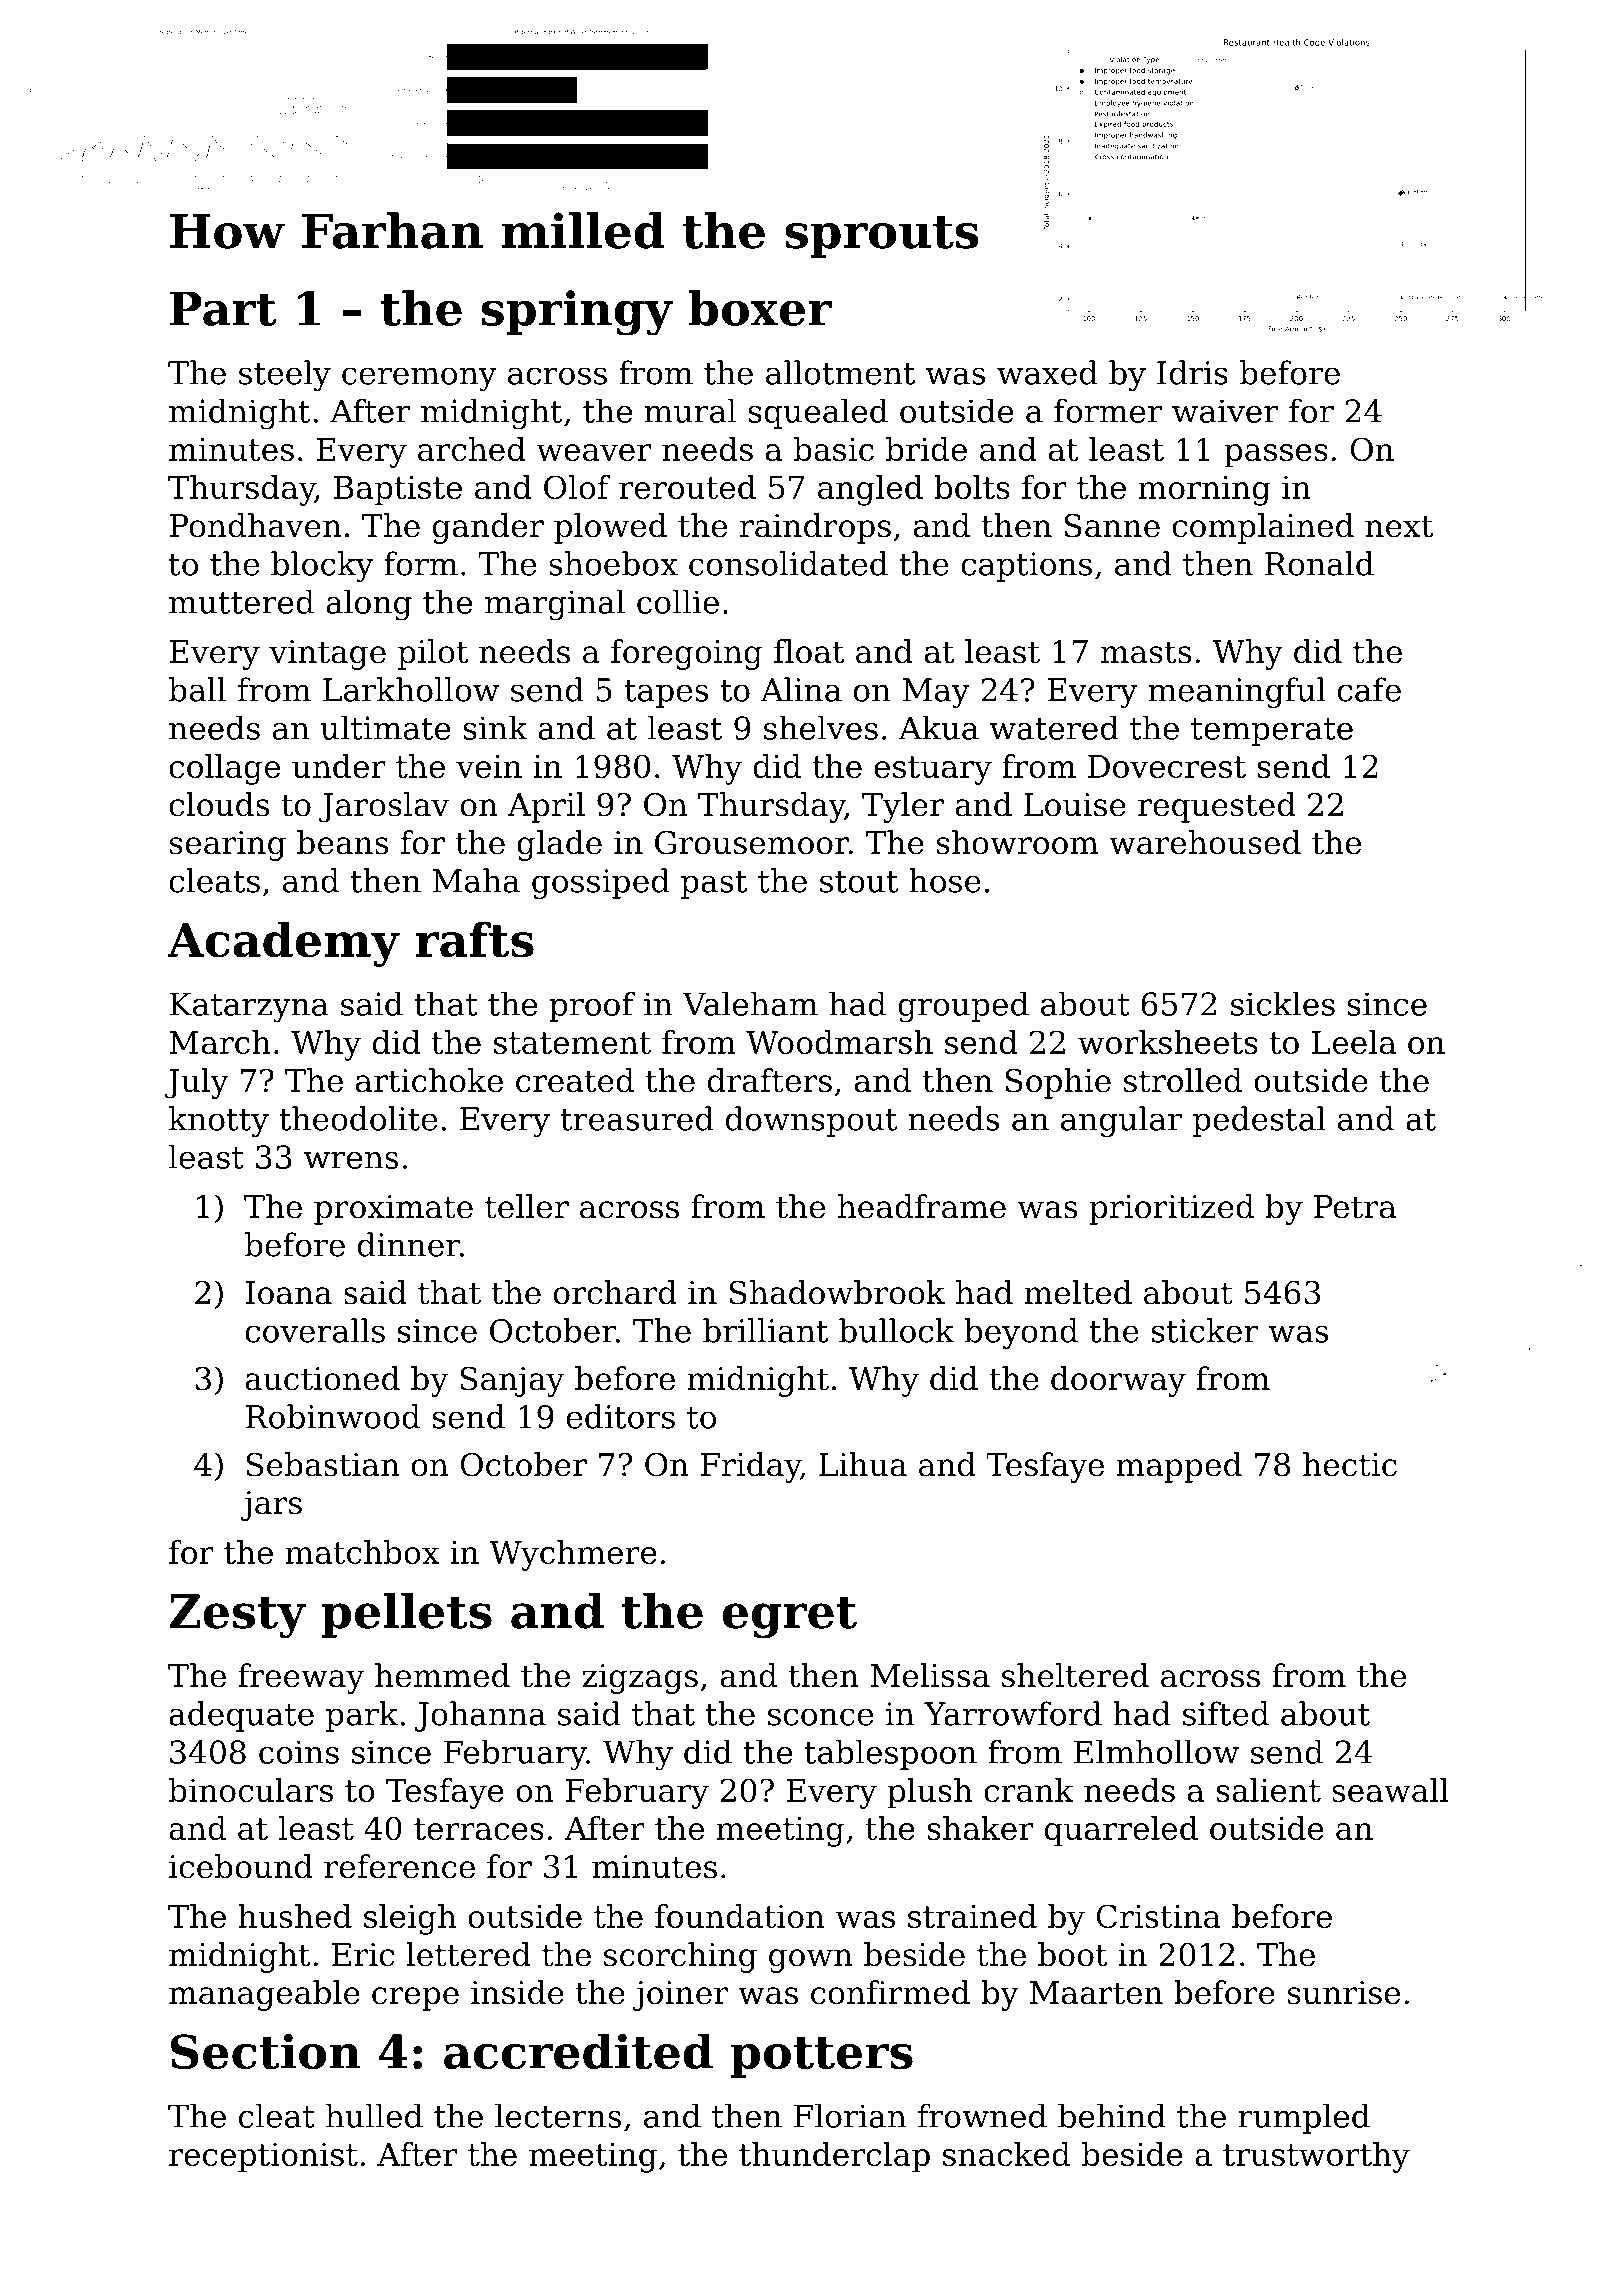 The image size is (1620, 2292). What do you see at coordinates (577, 313) in the screenshot?
I see `springy` at bounding box center [577, 313].
